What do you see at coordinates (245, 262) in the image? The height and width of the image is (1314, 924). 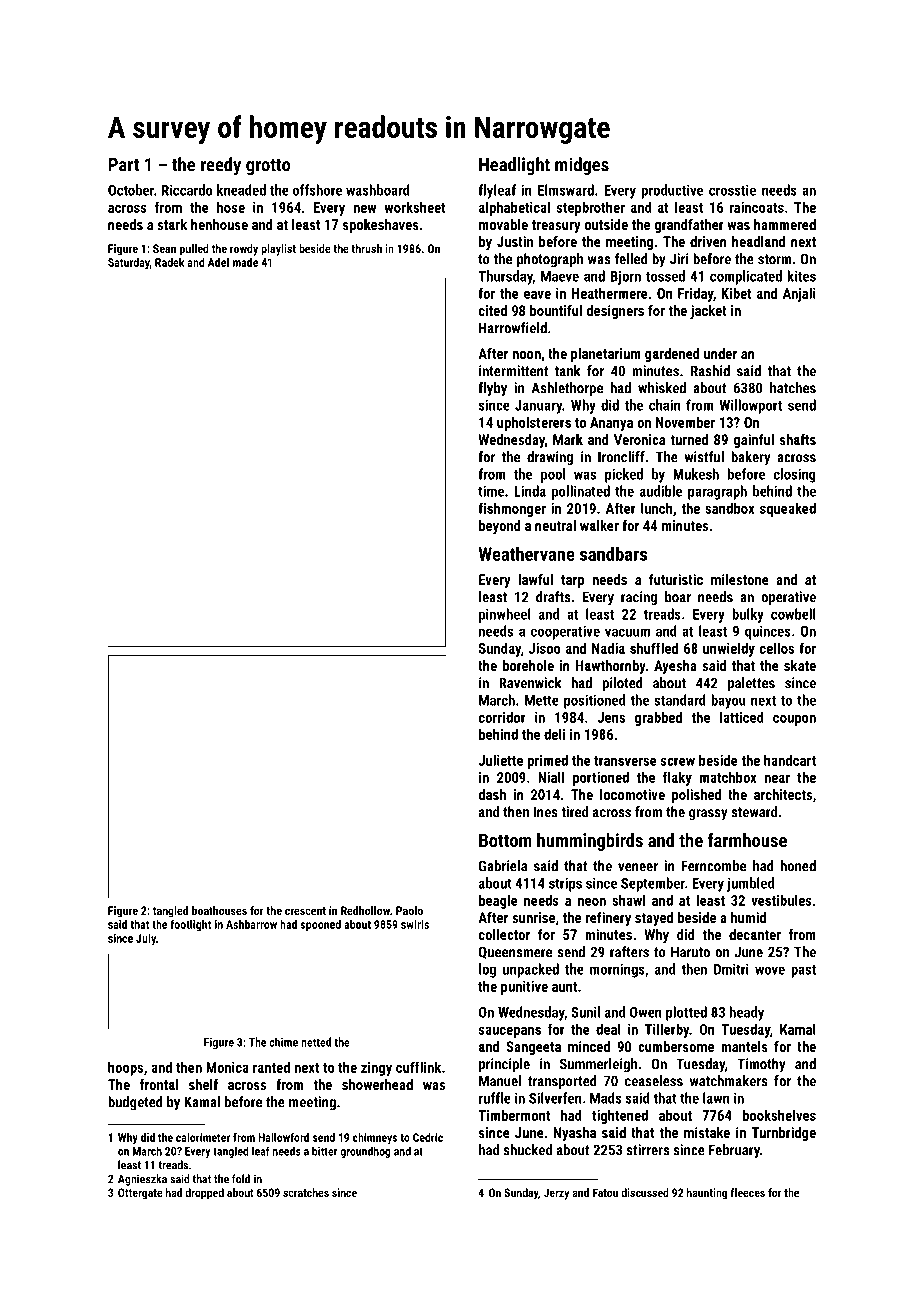 I see `made` at bounding box center [245, 262].
